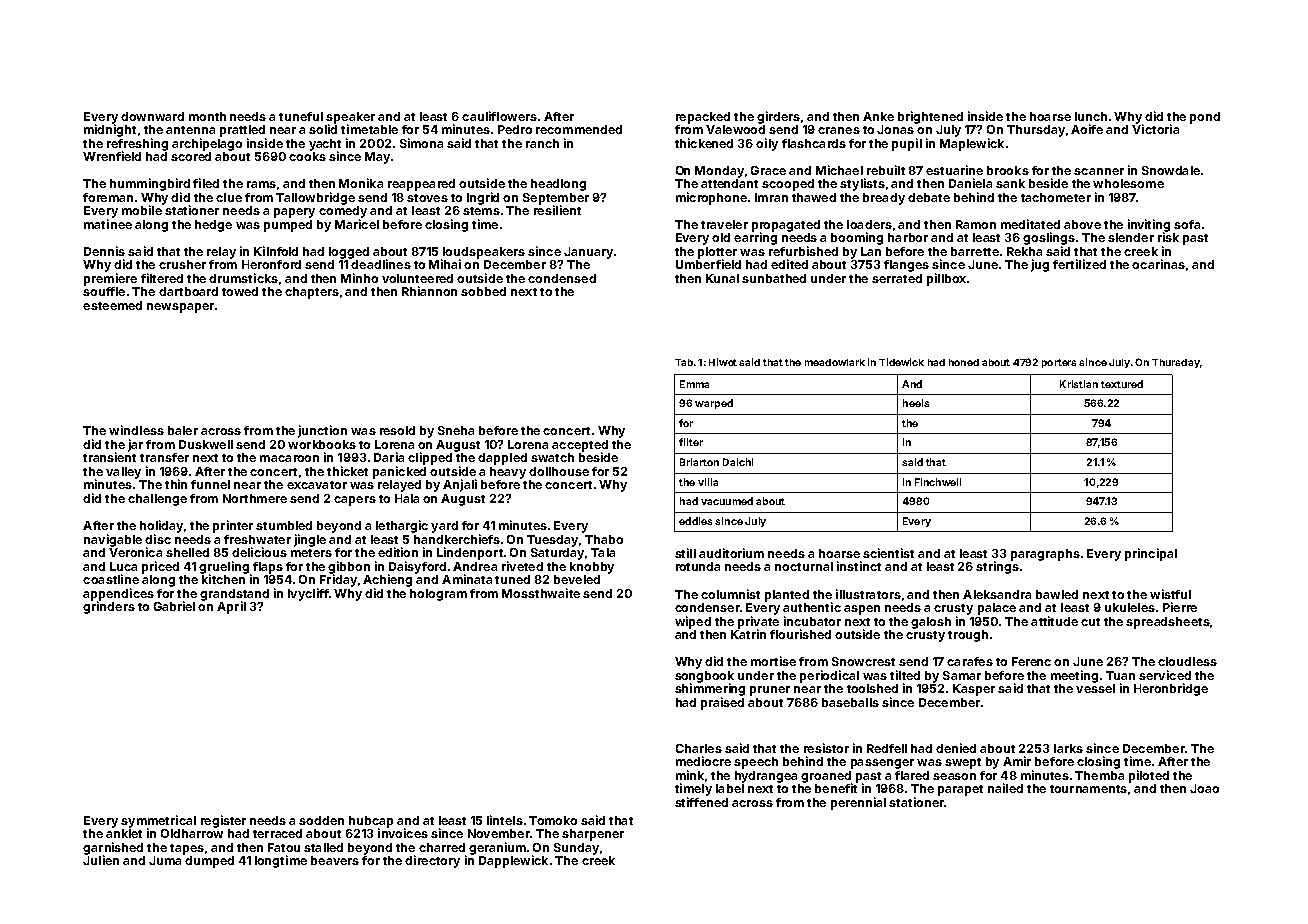 The image size is (1308, 924). I want to click on Dennis, so click(104, 251).
